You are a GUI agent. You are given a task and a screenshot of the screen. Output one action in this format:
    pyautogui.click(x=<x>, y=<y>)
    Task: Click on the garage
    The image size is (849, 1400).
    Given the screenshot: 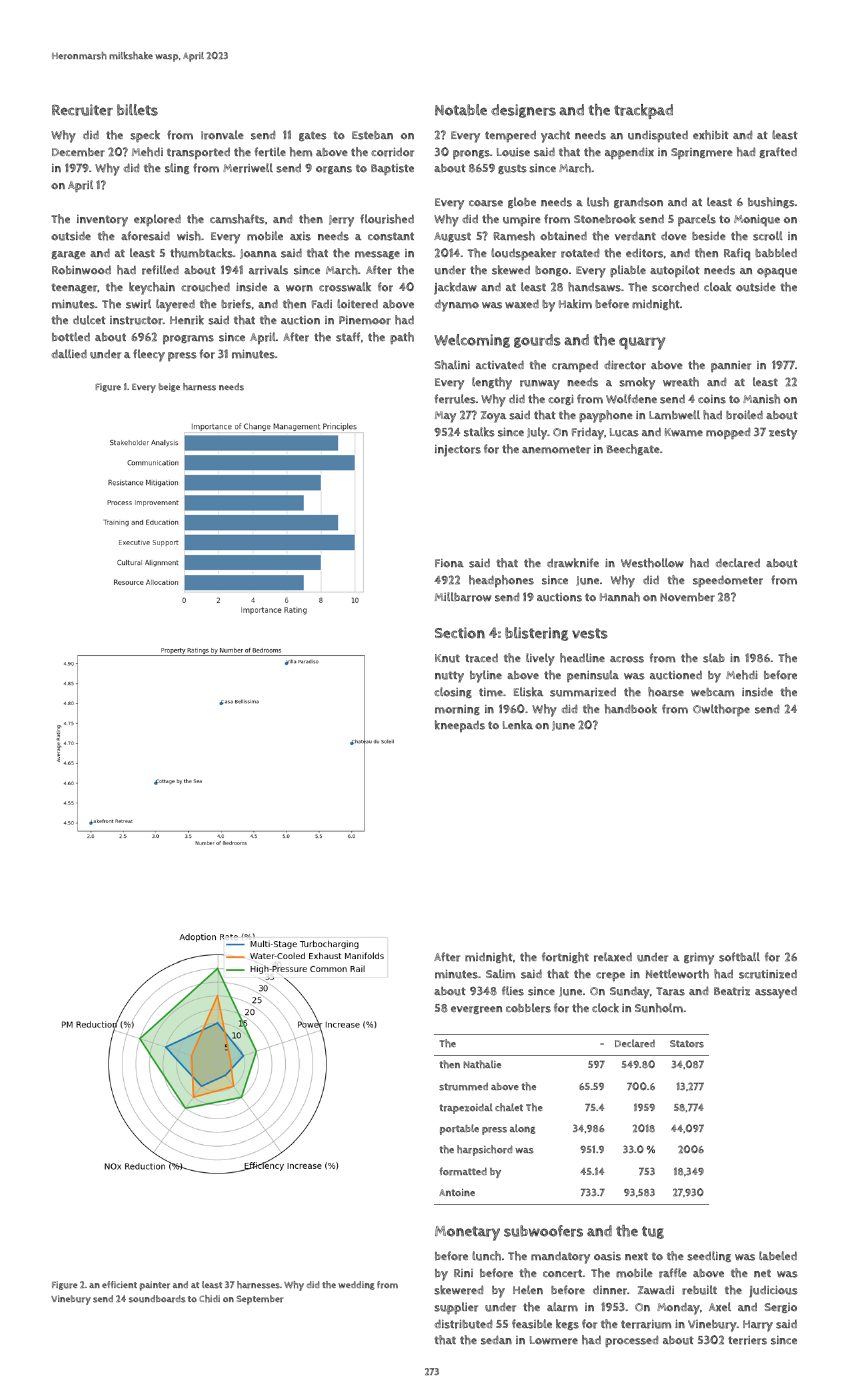 What is the action you would take?
    pyautogui.click(x=68, y=255)
